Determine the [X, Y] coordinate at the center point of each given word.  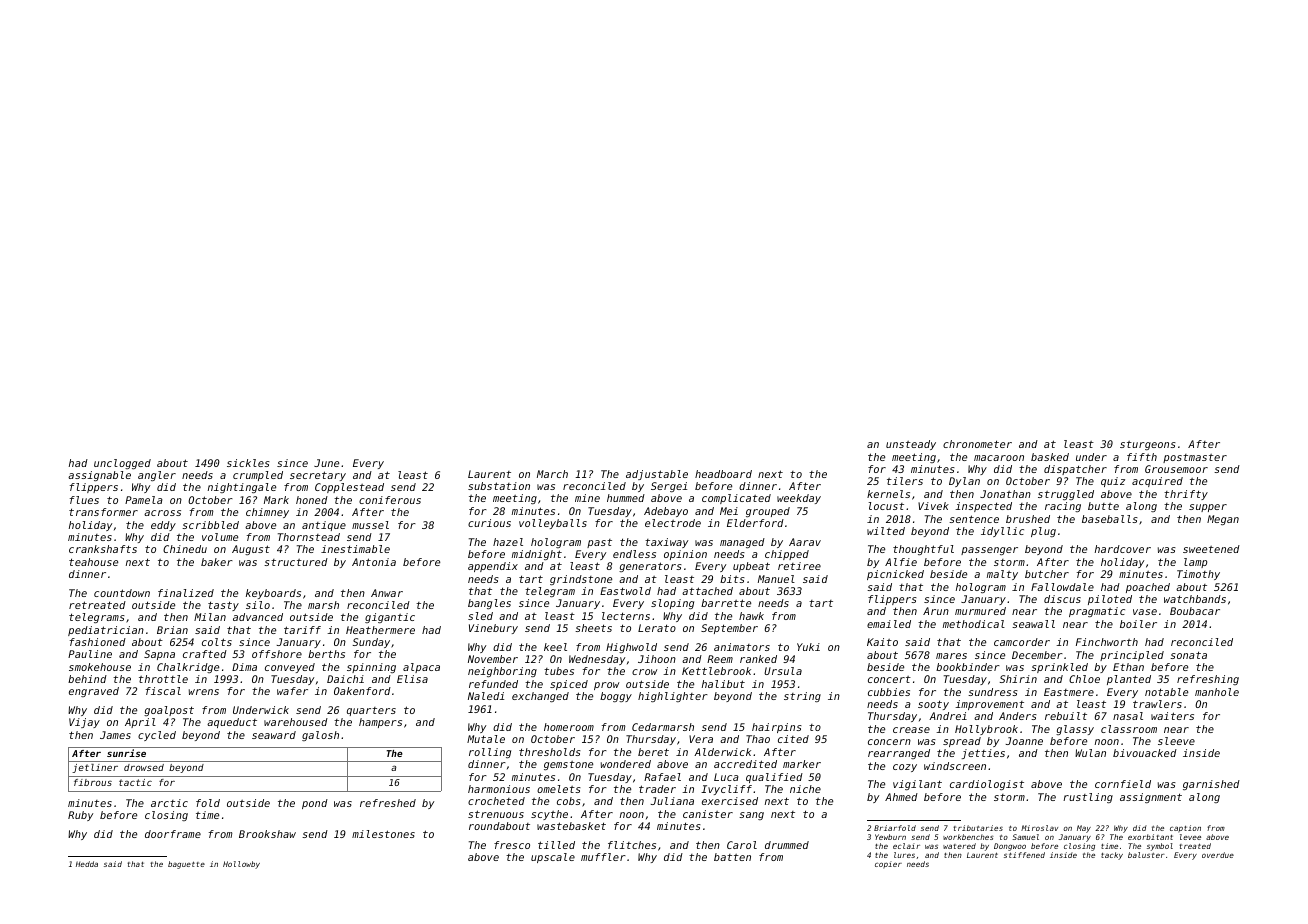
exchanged [540, 697]
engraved [94, 692]
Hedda [87, 864]
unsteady [911, 445]
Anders [1018, 716]
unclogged [122, 464]
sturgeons [1148, 445]
